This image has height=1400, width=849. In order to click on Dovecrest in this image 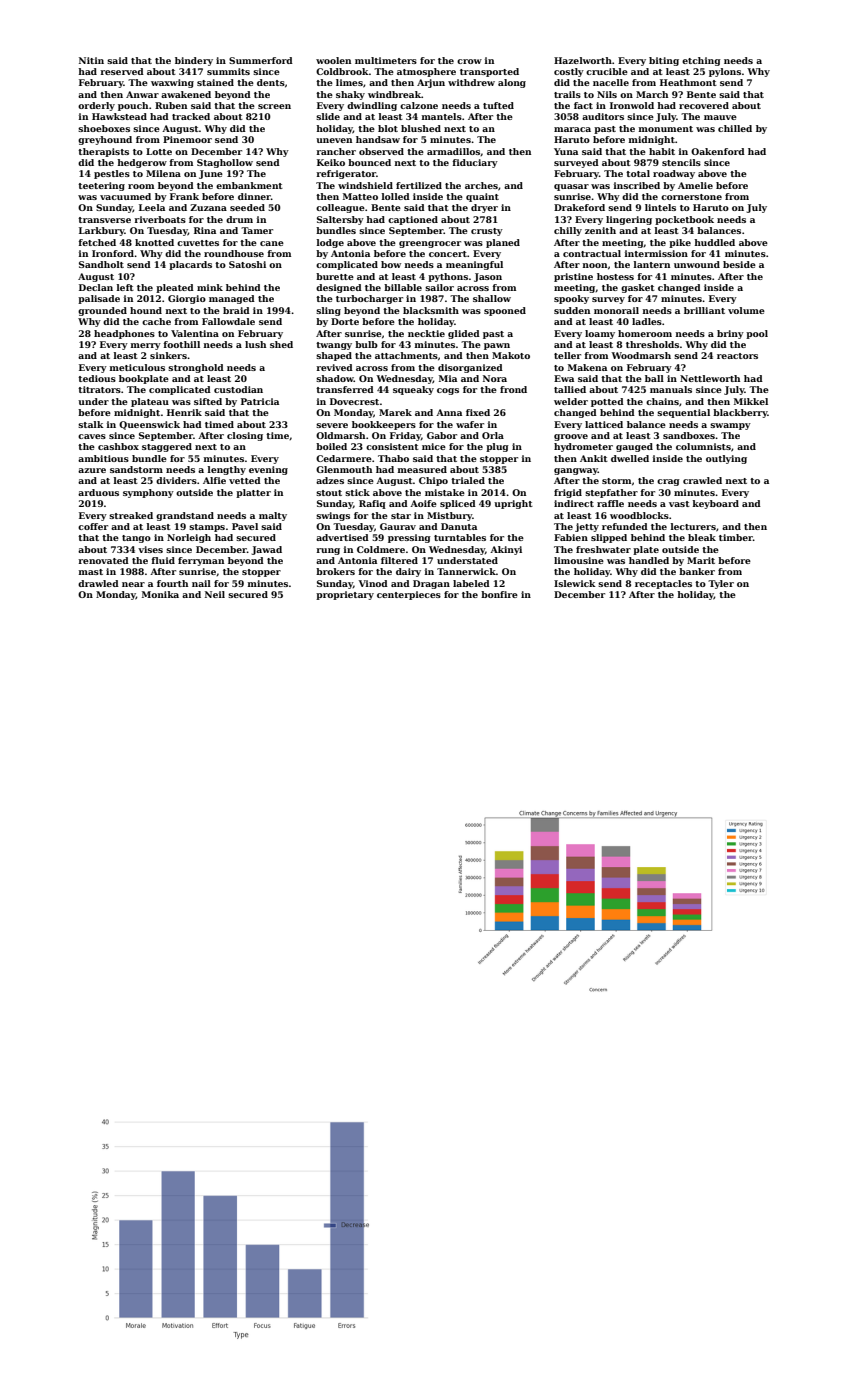, I will do `click(354, 401)`.
